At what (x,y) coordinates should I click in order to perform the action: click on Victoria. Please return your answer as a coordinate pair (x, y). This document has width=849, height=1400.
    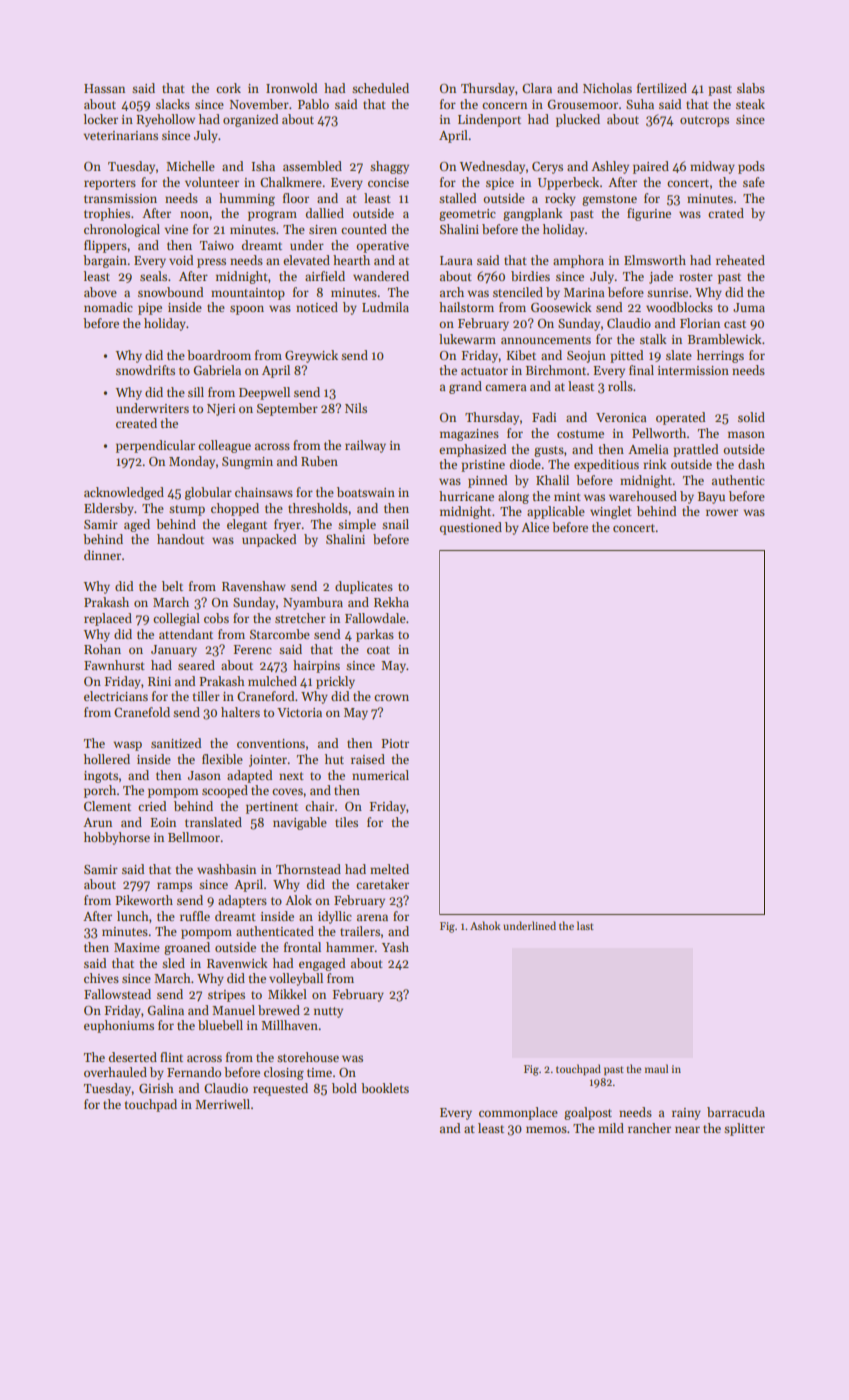
    Looking at the image, I should click on (299, 712).
